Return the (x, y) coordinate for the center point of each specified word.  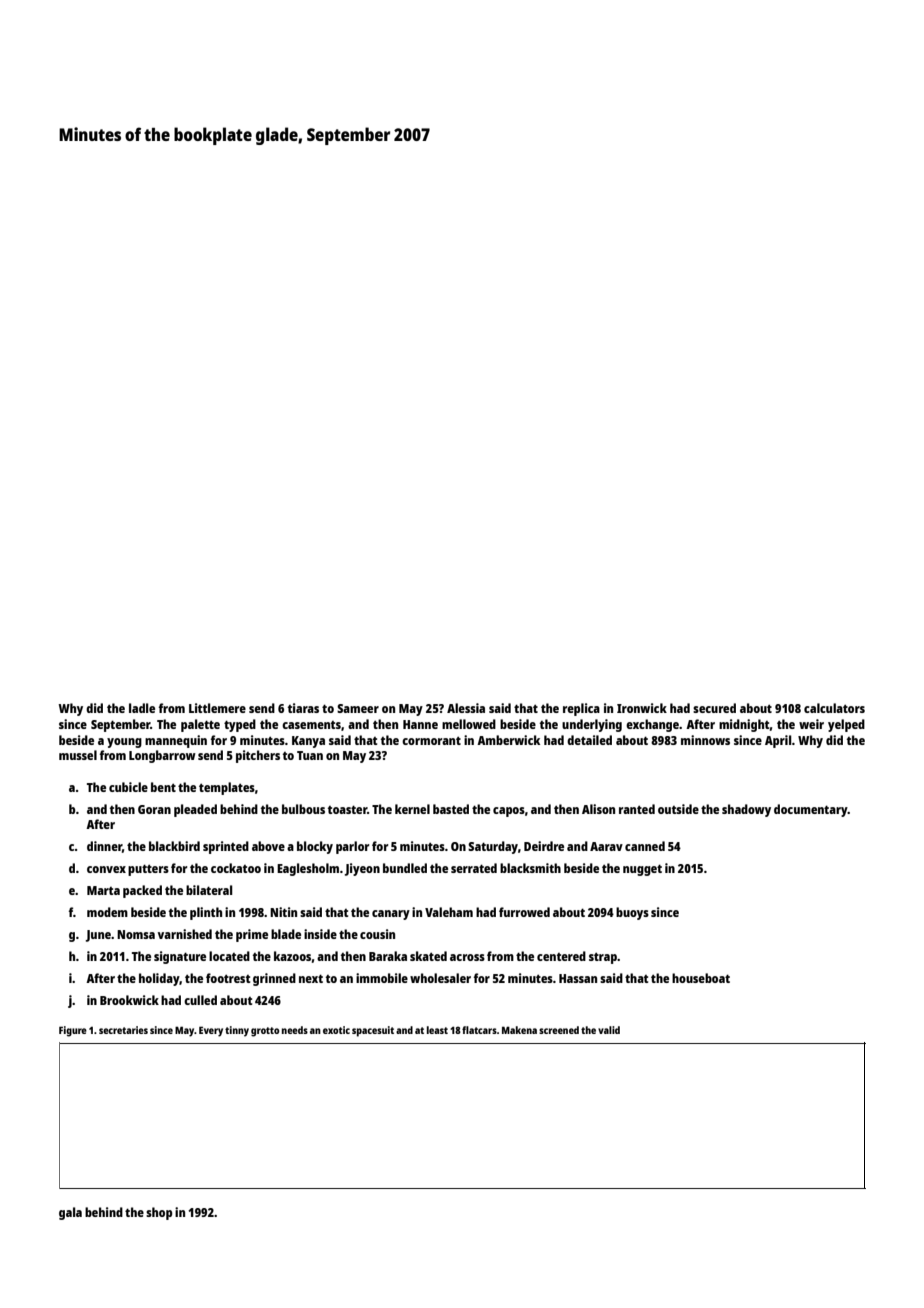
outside (678, 809)
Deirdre (544, 846)
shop (159, 1213)
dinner (104, 846)
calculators (834, 708)
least (437, 1030)
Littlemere (217, 708)
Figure (73, 1031)
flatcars (479, 1030)
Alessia (466, 708)
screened (559, 1030)
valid (609, 1030)
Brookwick (129, 1000)
